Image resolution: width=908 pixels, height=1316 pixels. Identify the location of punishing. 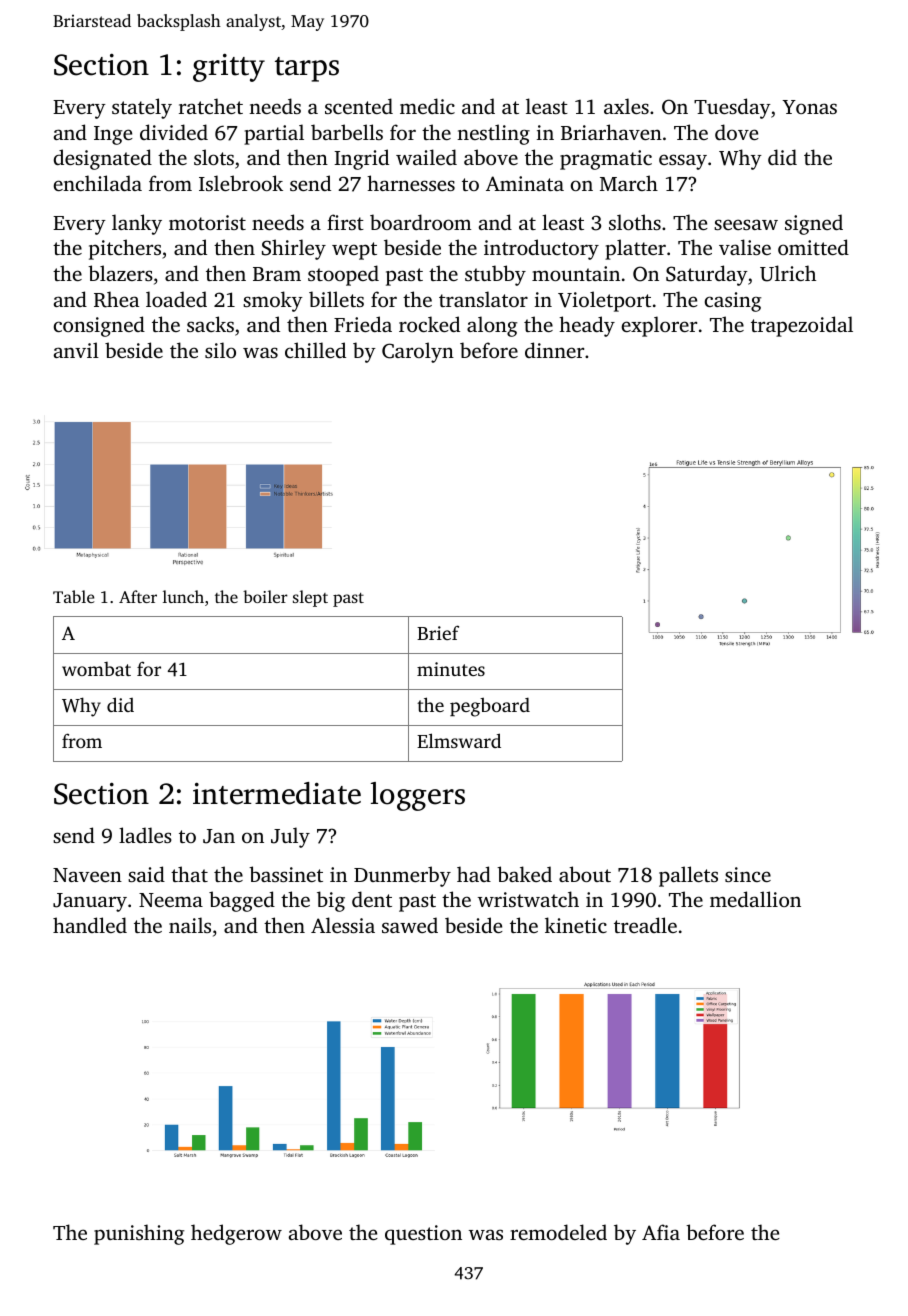
(139, 1234).
